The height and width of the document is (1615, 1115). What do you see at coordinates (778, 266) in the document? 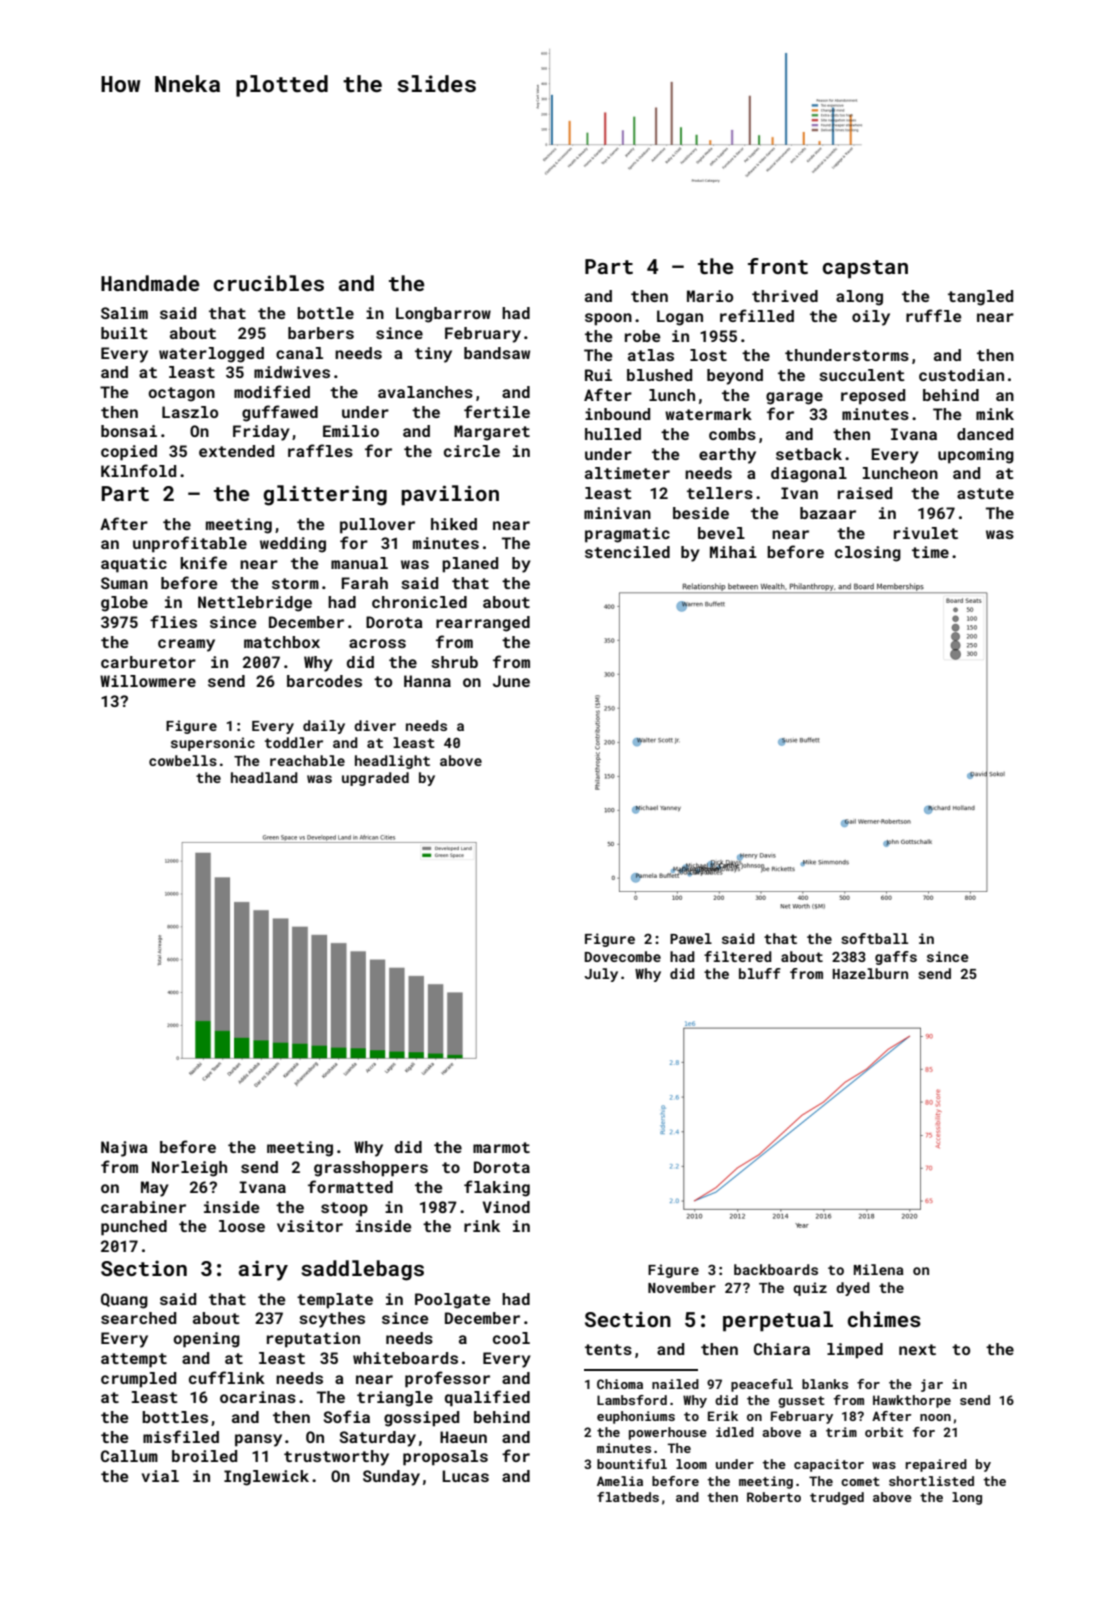
I see `front` at bounding box center [778, 266].
